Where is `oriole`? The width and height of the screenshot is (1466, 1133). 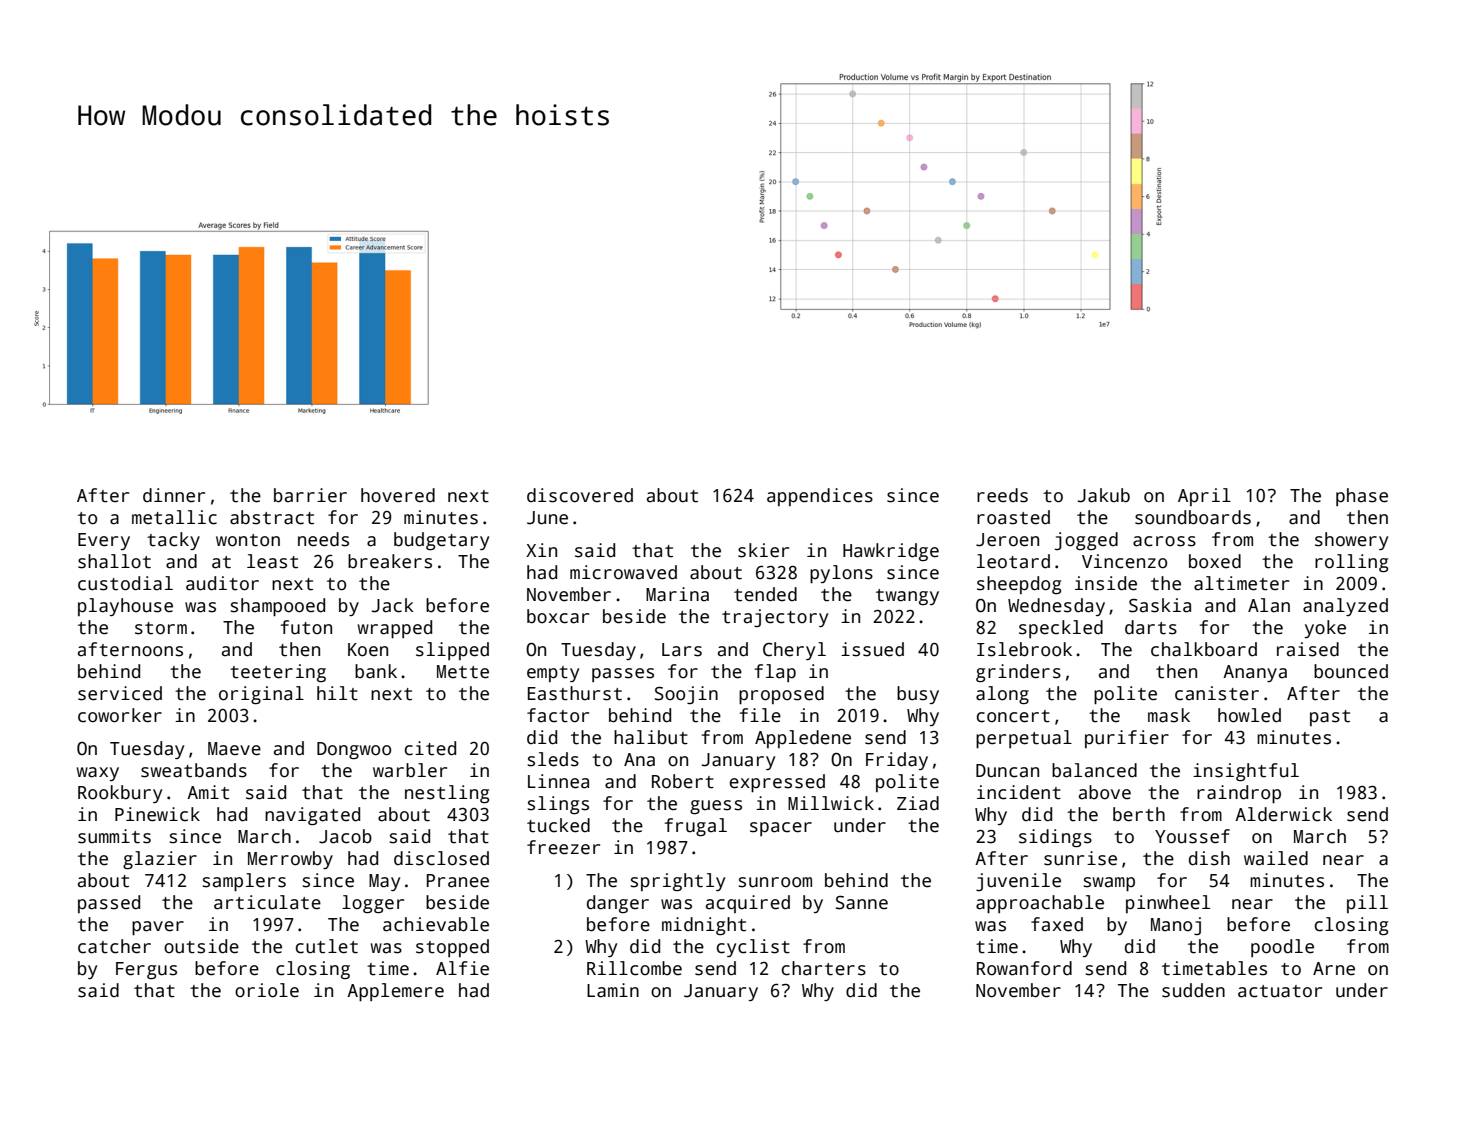
oriole is located at coordinates (267, 990).
